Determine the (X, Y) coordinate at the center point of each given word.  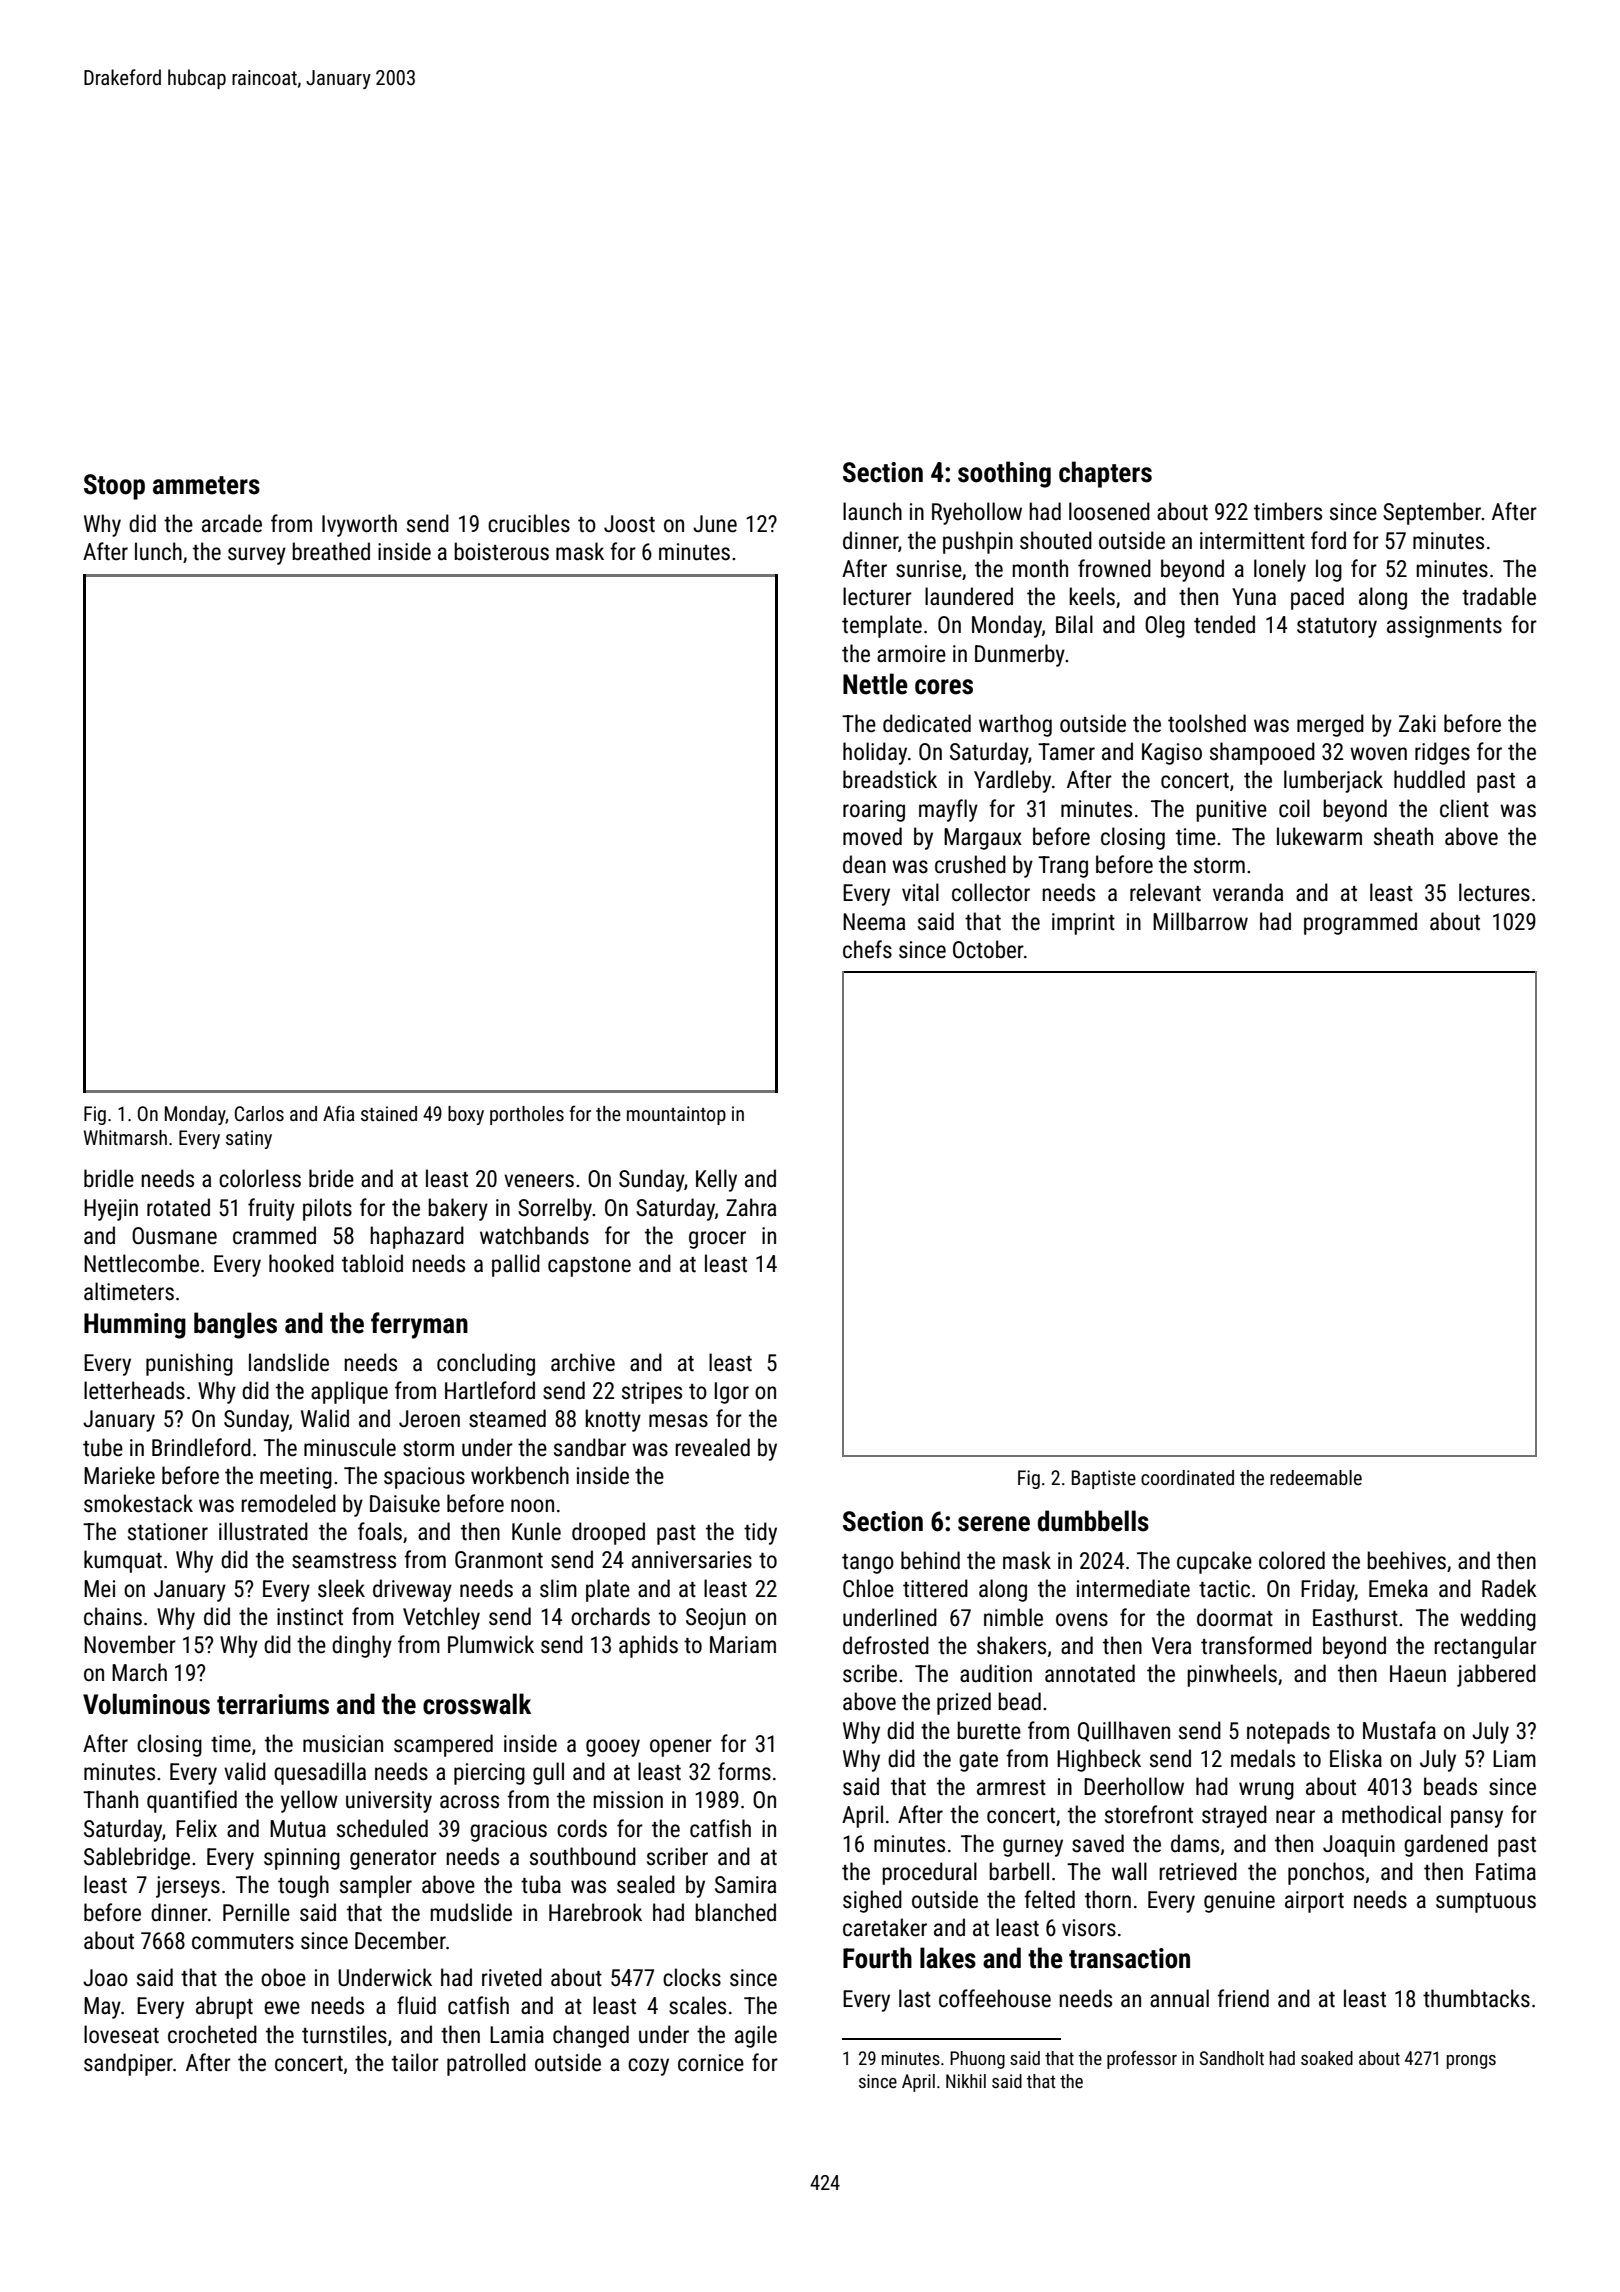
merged (1330, 725)
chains (113, 1616)
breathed (331, 551)
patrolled (486, 2064)
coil (1294, 808)
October (988, 949)
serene (994, 1524)
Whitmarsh (125, 1137)
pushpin (978, 542)
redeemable (1316, 1477)
